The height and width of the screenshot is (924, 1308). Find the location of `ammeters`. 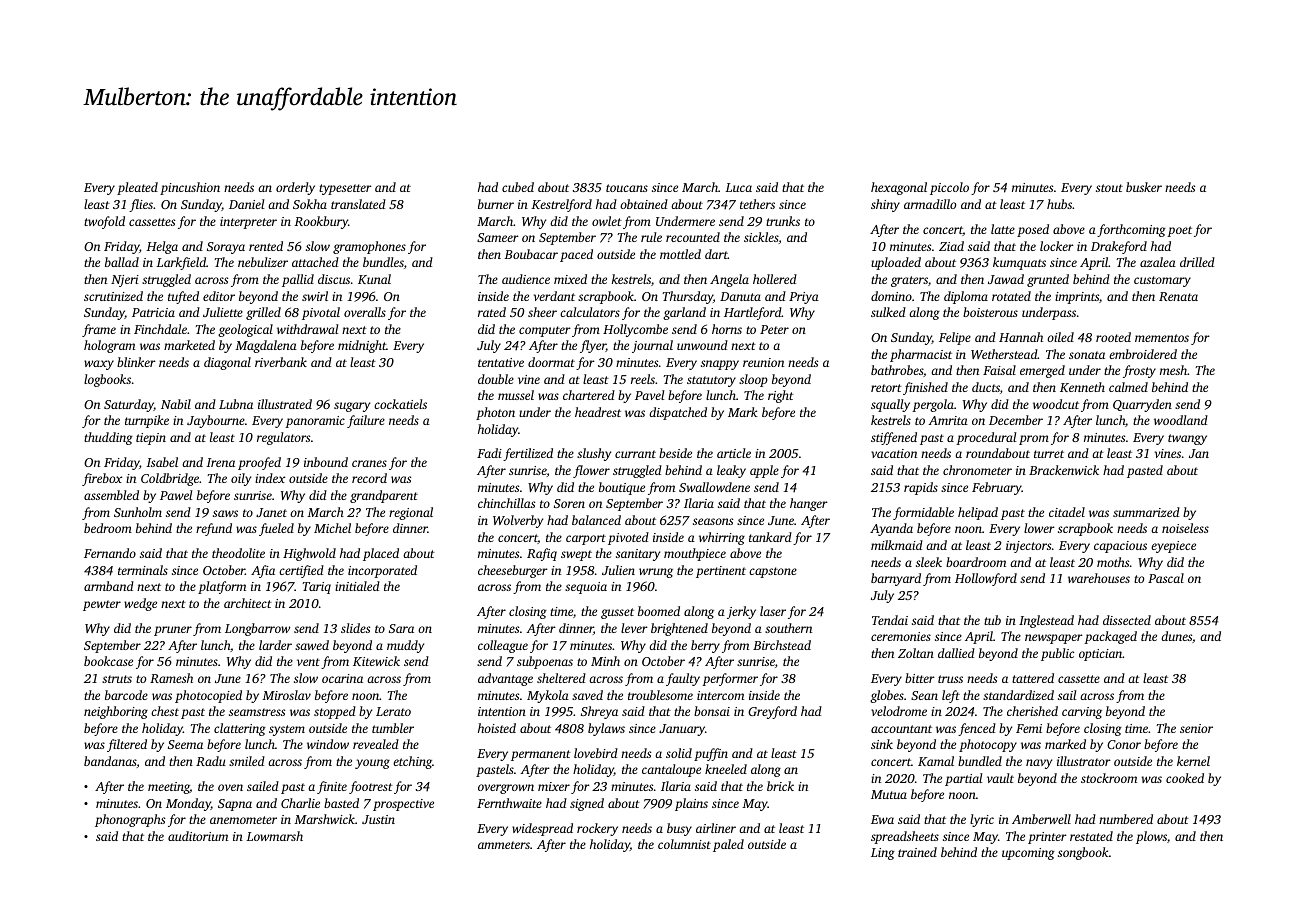

ammeters is located at coordinates (504, 845).
